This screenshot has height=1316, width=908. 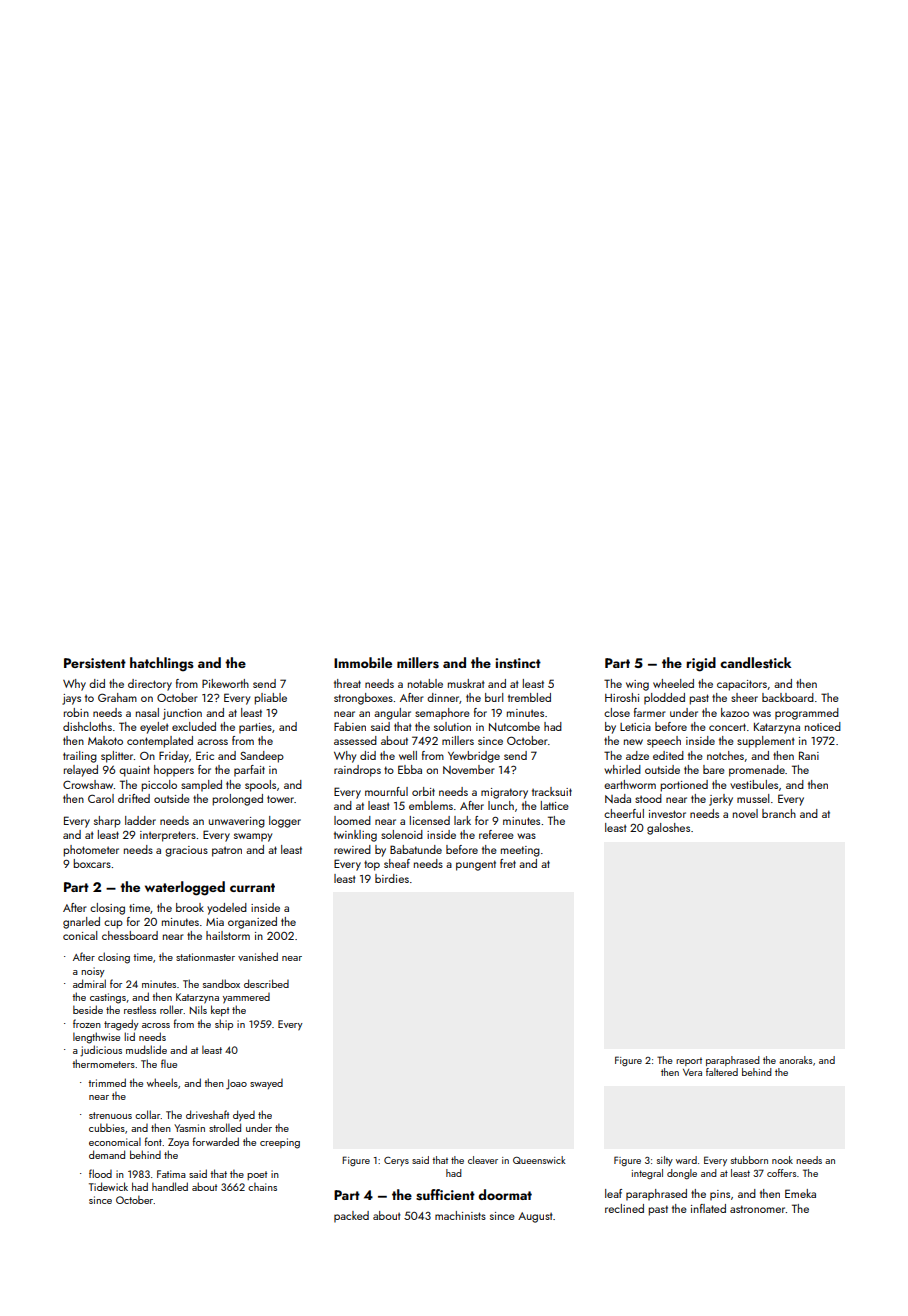 I want to click on machinists, so click(x=460, y=1215).
